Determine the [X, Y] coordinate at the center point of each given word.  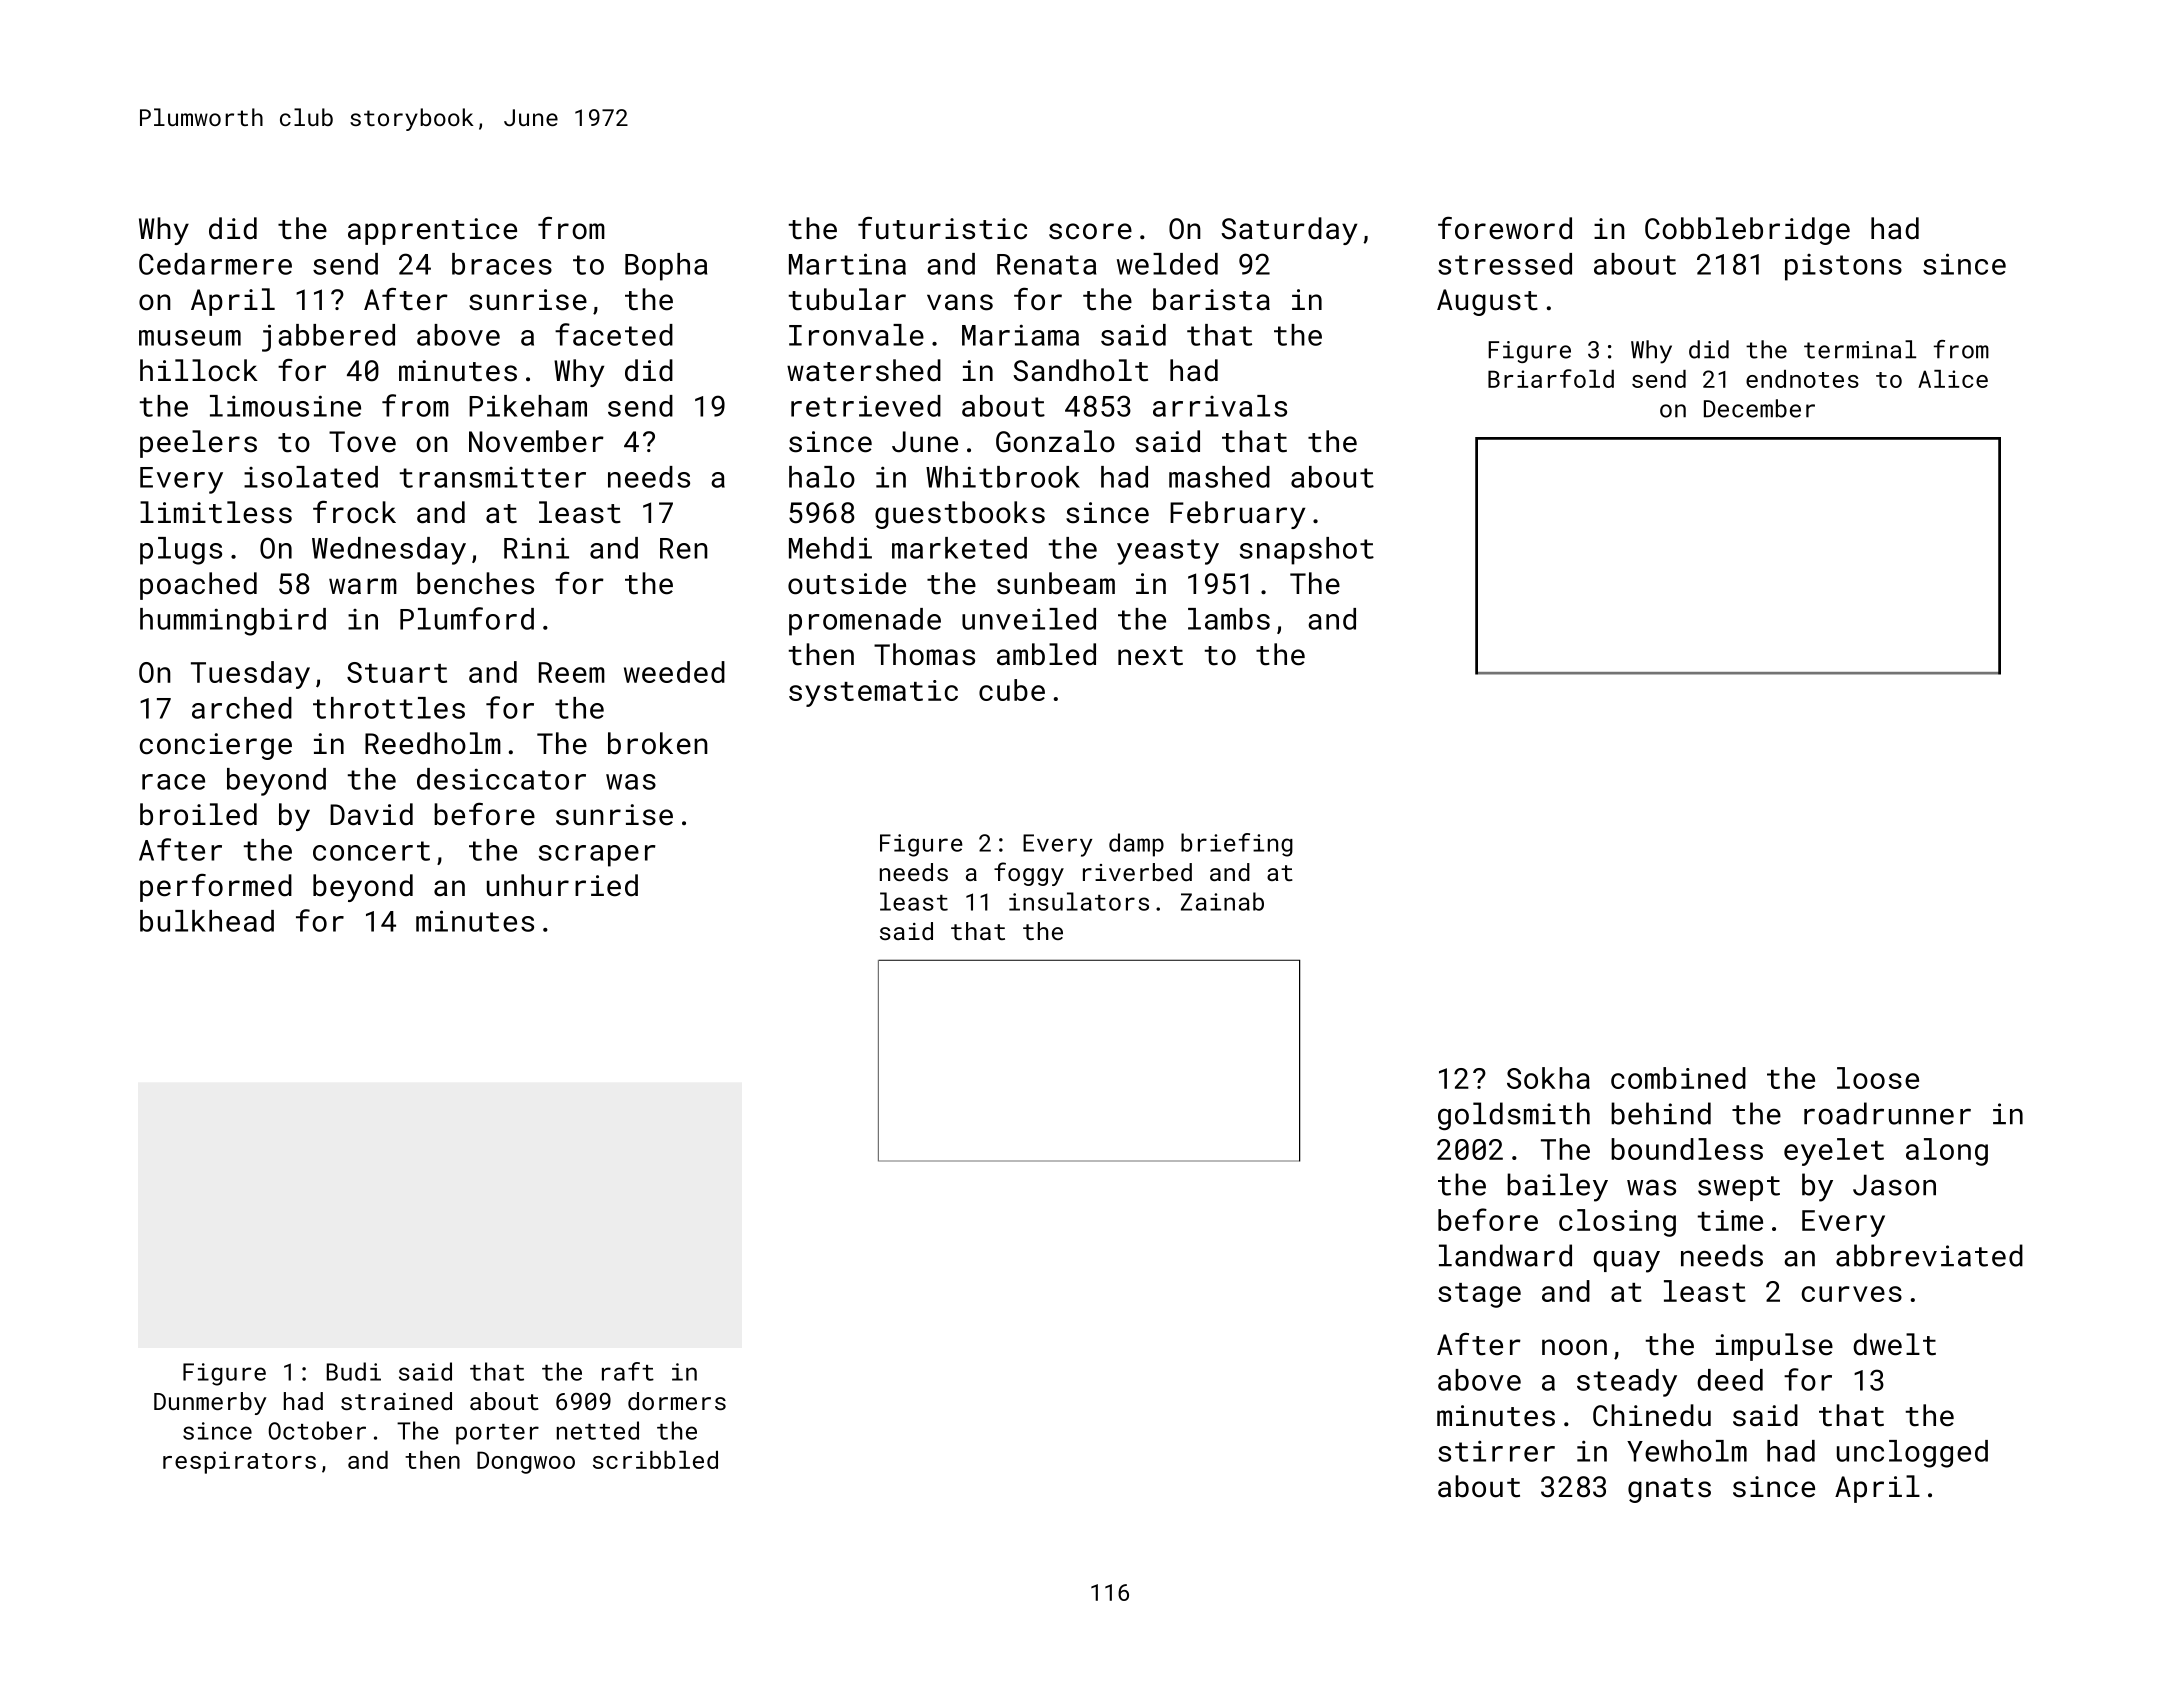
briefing [1237, 845]
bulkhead [207, 921]
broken [658, 743]
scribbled [655, 1460]
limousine [285, 406]
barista [1211, 299]
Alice [1953, 379]
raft [628, 1371]
